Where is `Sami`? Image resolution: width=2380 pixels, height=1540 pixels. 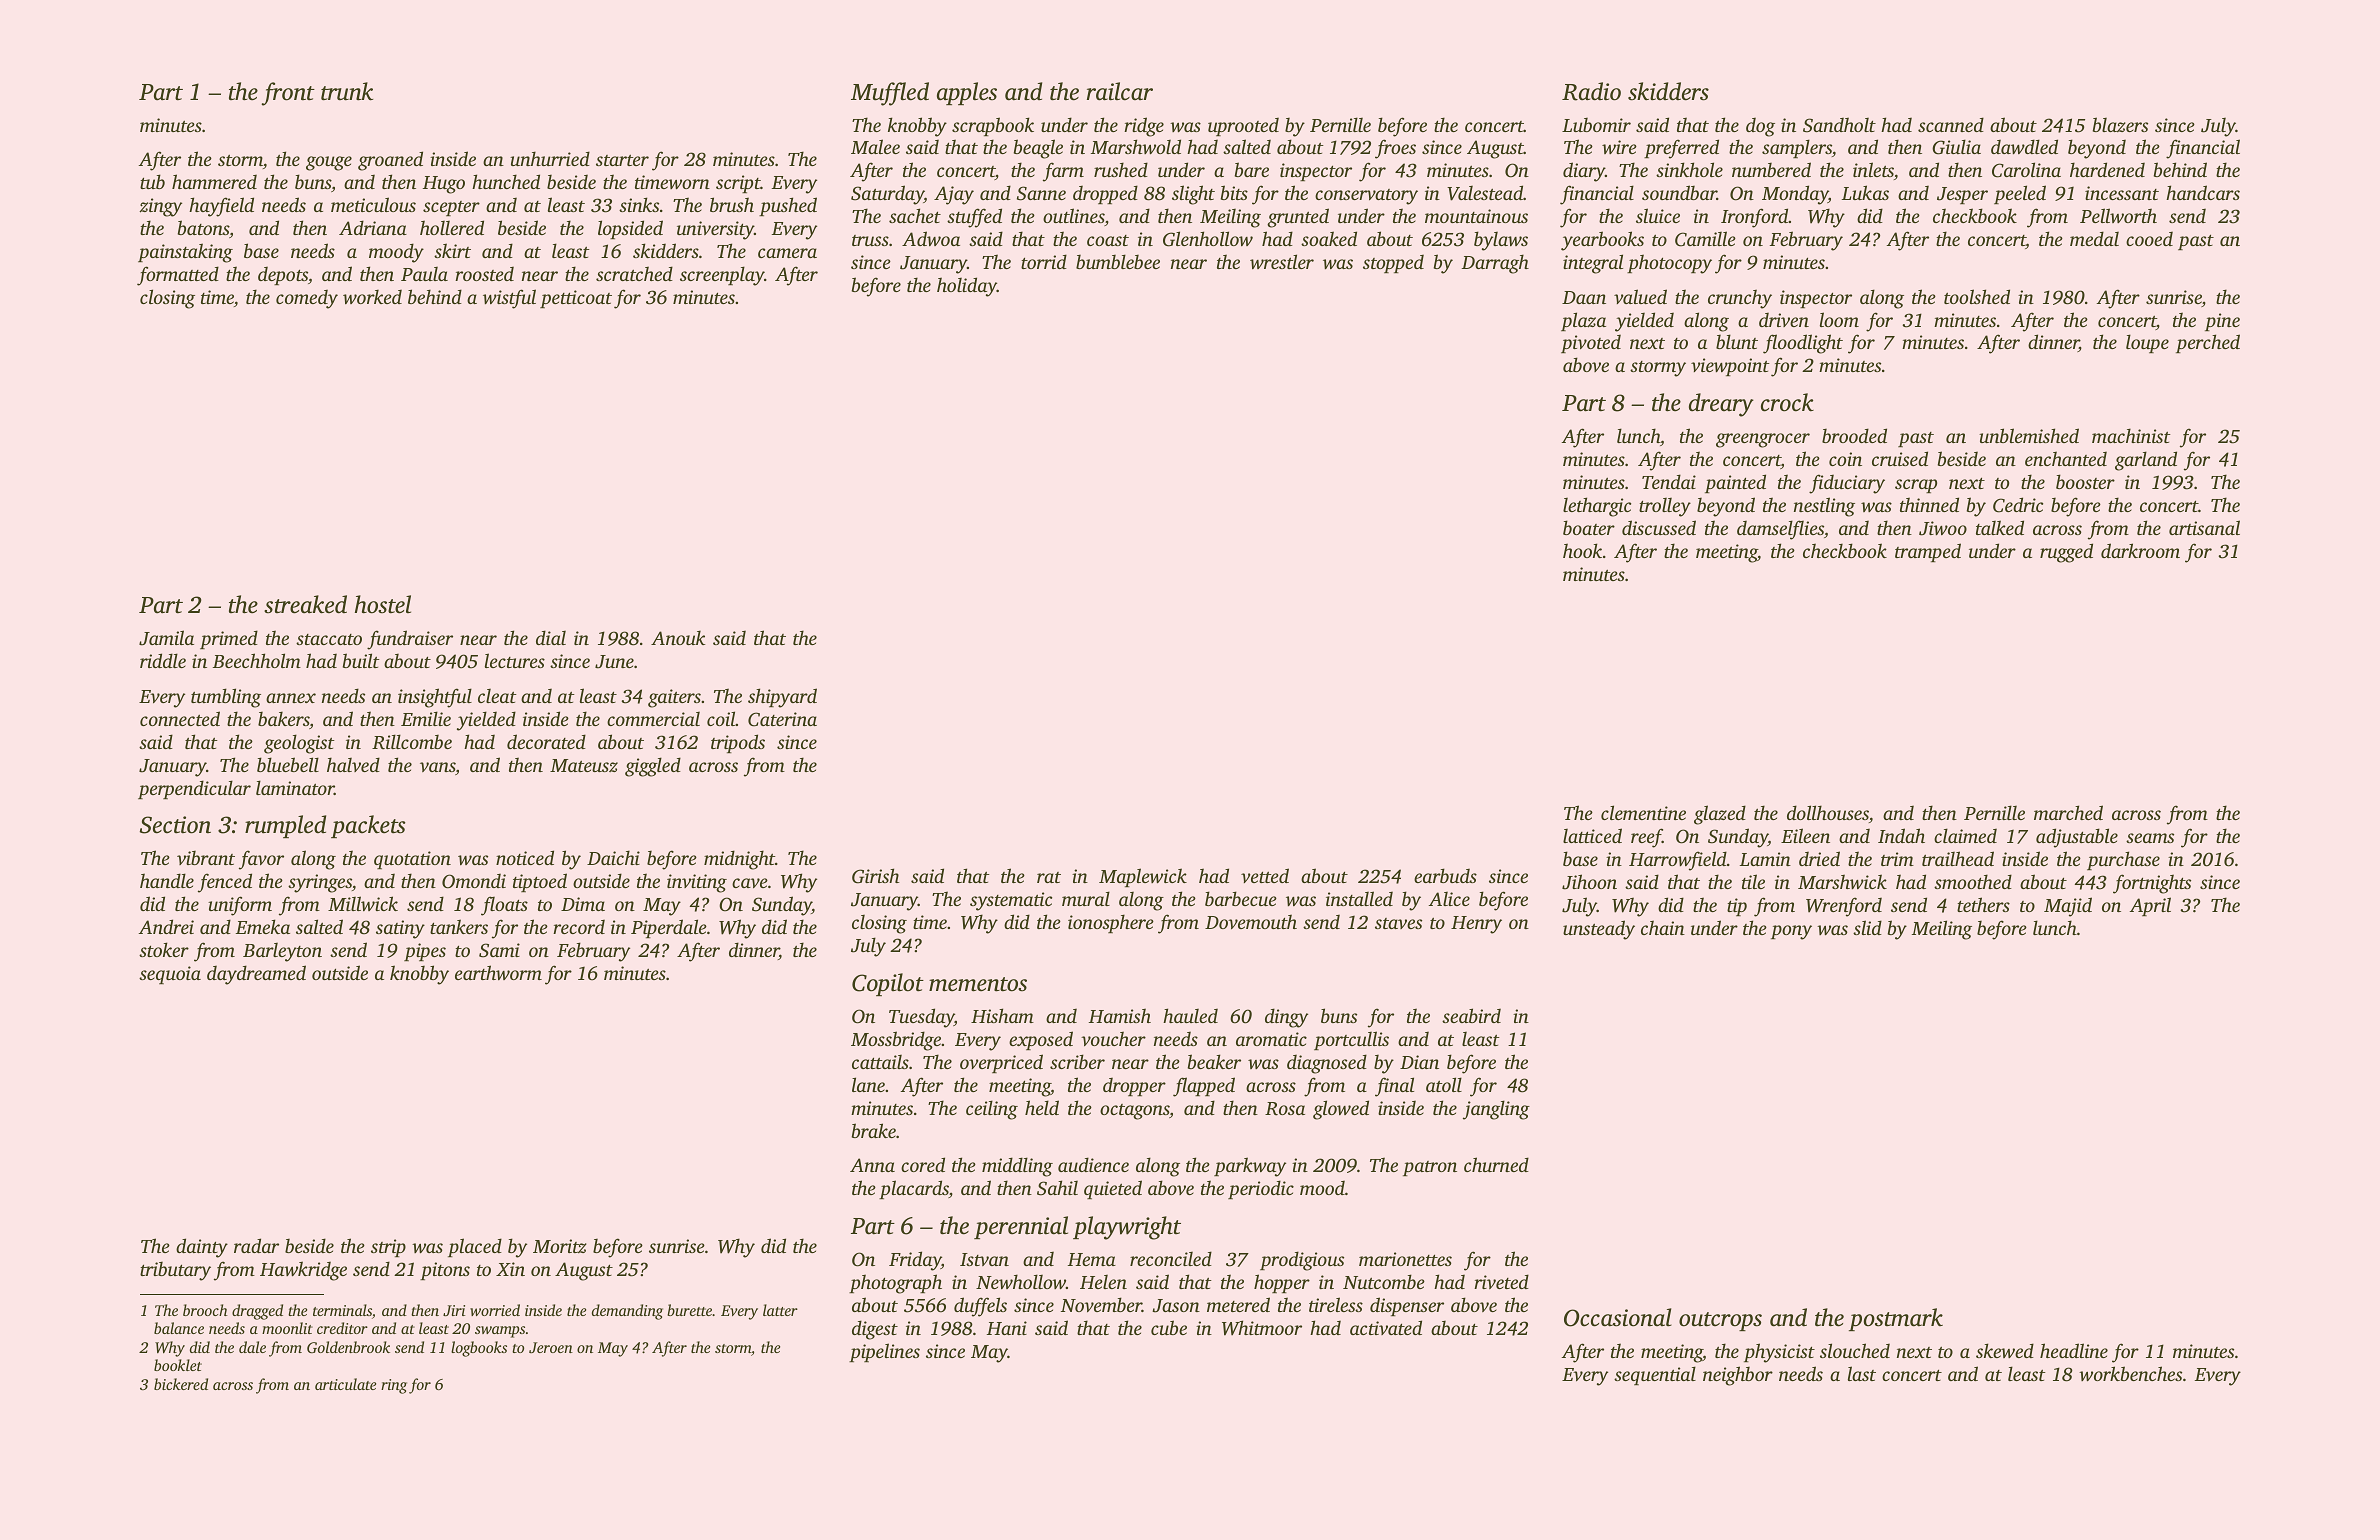
Sami is located at coordinates (499, 950).
